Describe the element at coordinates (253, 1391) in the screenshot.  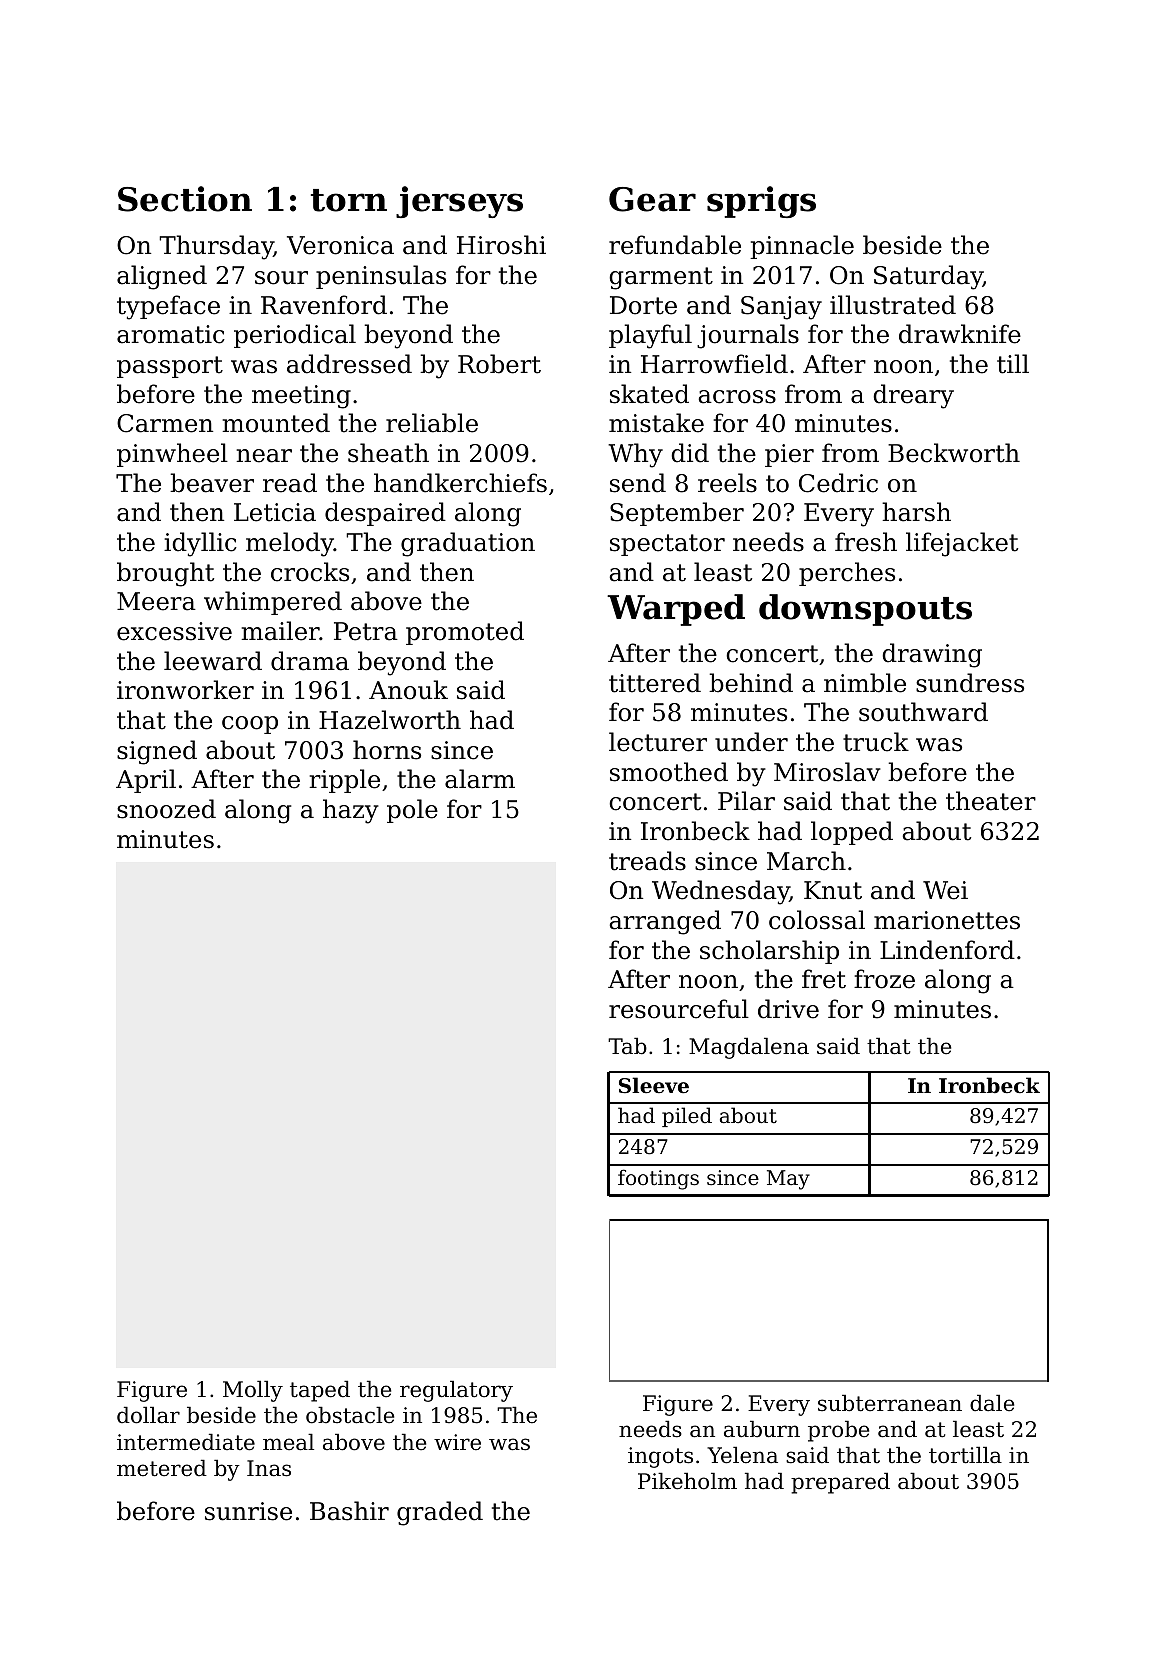
I see `Molly` at that location.
